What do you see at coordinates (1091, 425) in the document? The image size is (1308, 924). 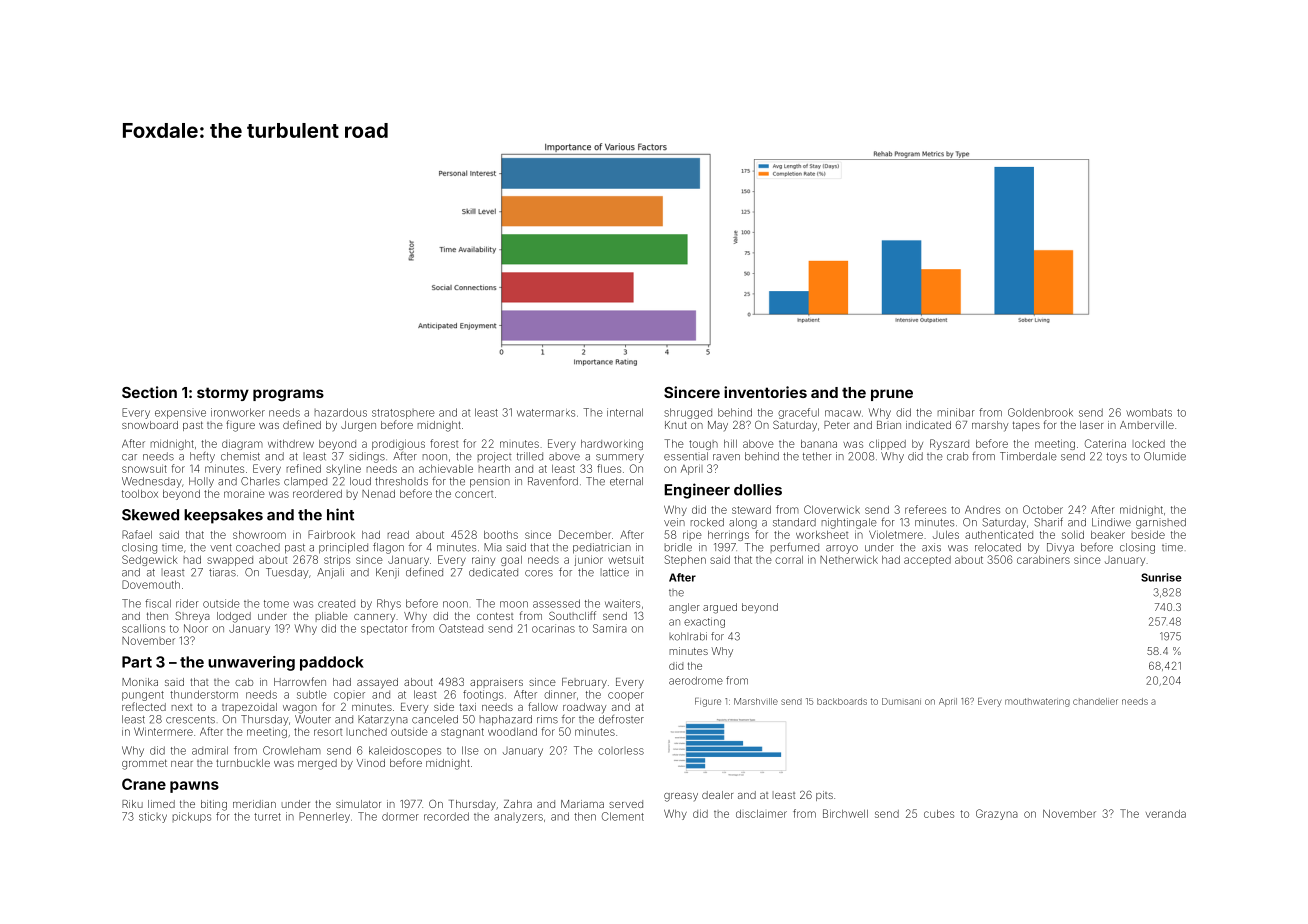 I see `laser` at bounding box center [1091, 425].
